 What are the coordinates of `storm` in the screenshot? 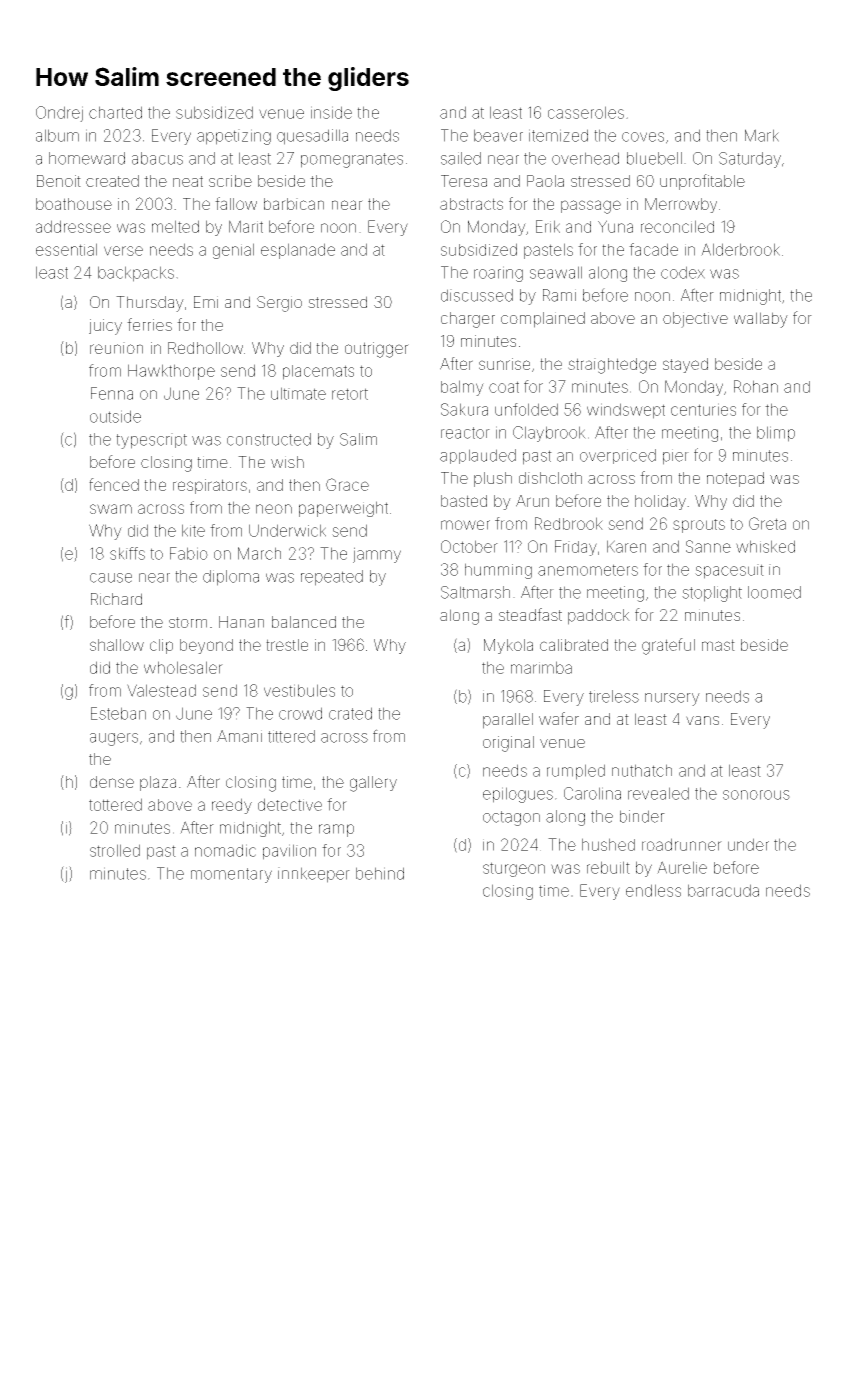 It's located at (188, 622).
